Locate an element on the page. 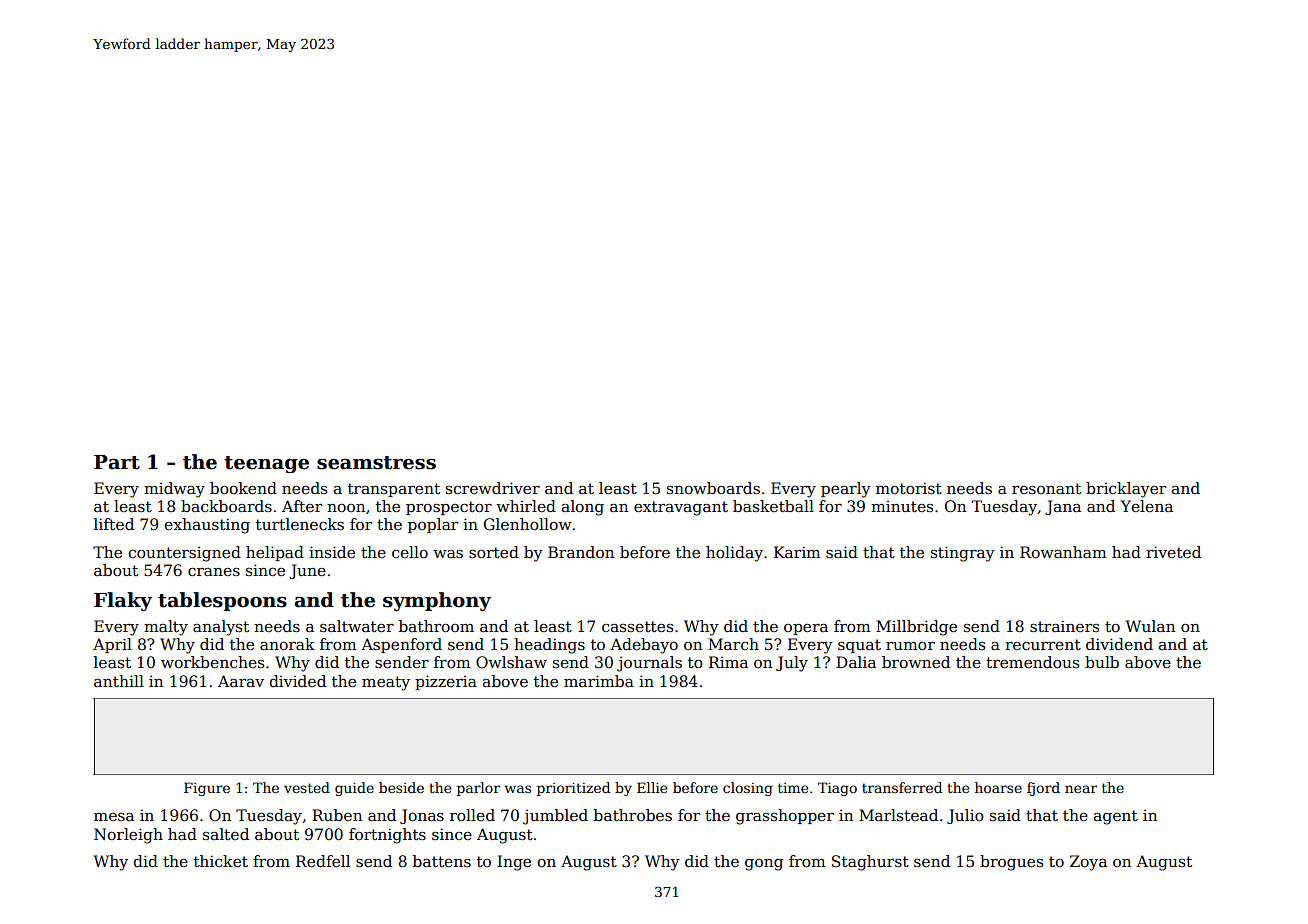  Aarav is located at coordinates (241, 681).
